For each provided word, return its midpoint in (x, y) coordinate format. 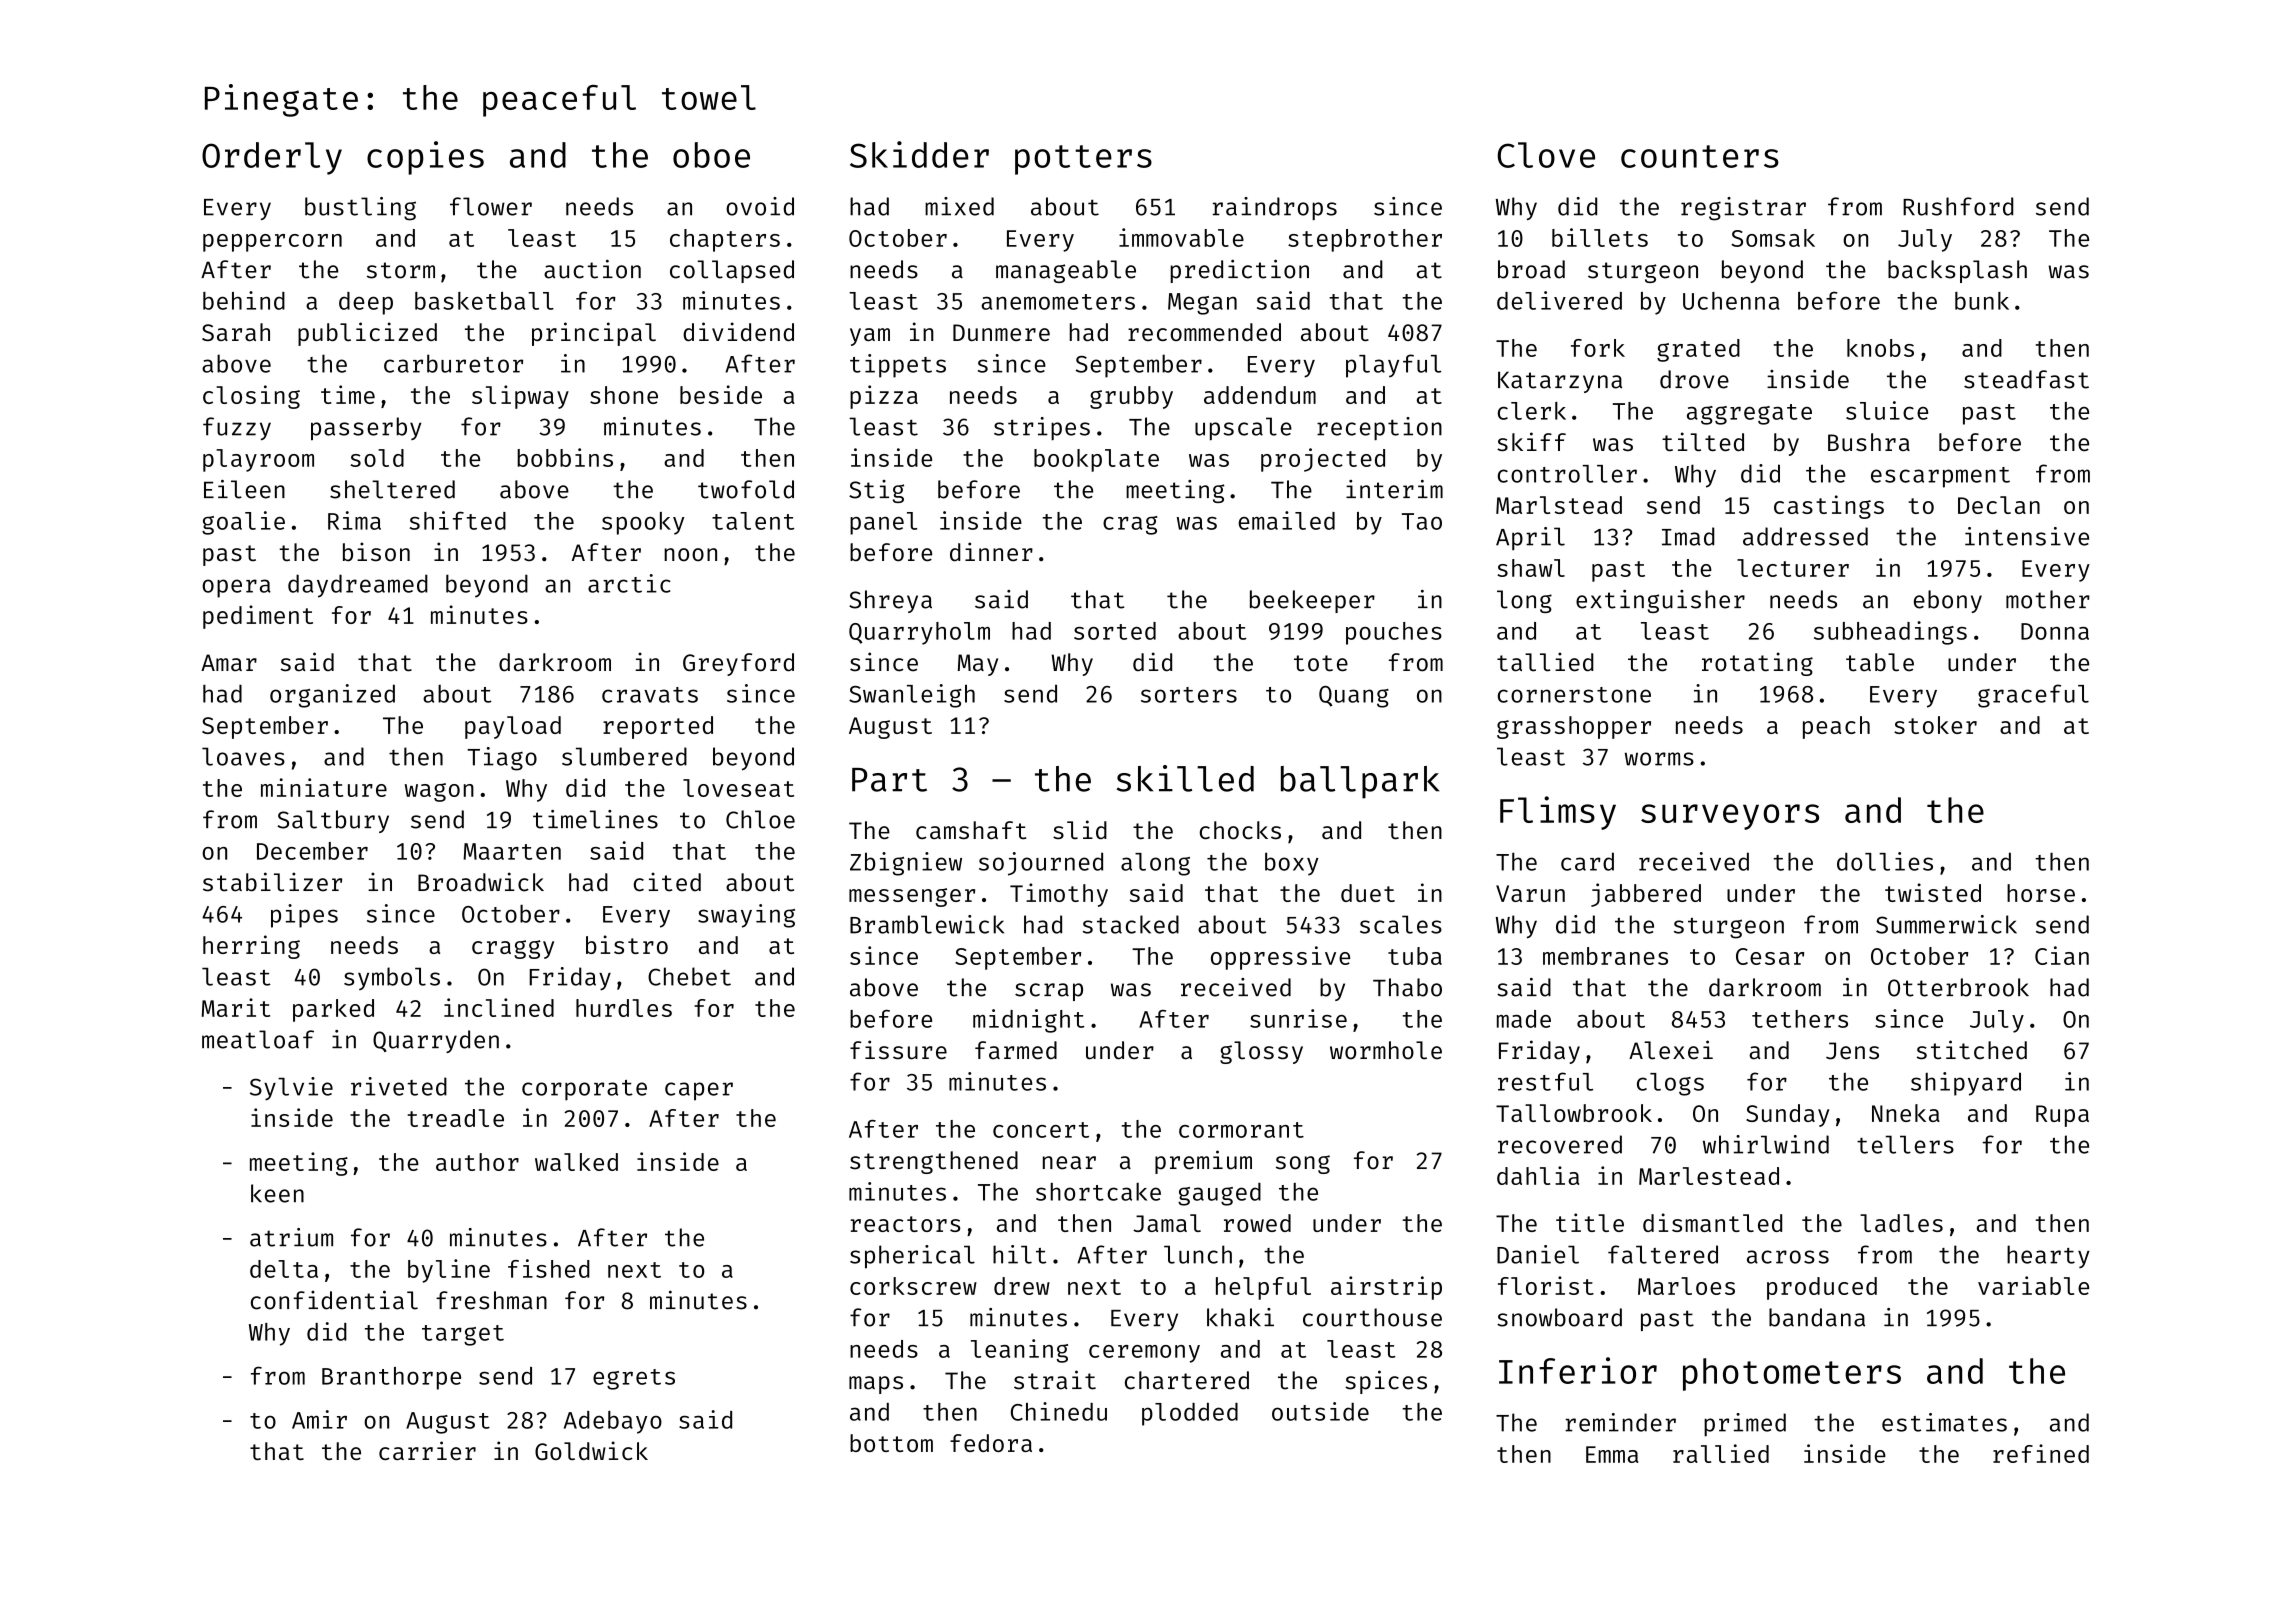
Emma (1612, 1454)
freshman (491, 1300)
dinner (991, 552)
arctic (629, 583)
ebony (1948, 601)
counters (1700, 156)
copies (425, 158)
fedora (991, 1443)
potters (1083, 160)
